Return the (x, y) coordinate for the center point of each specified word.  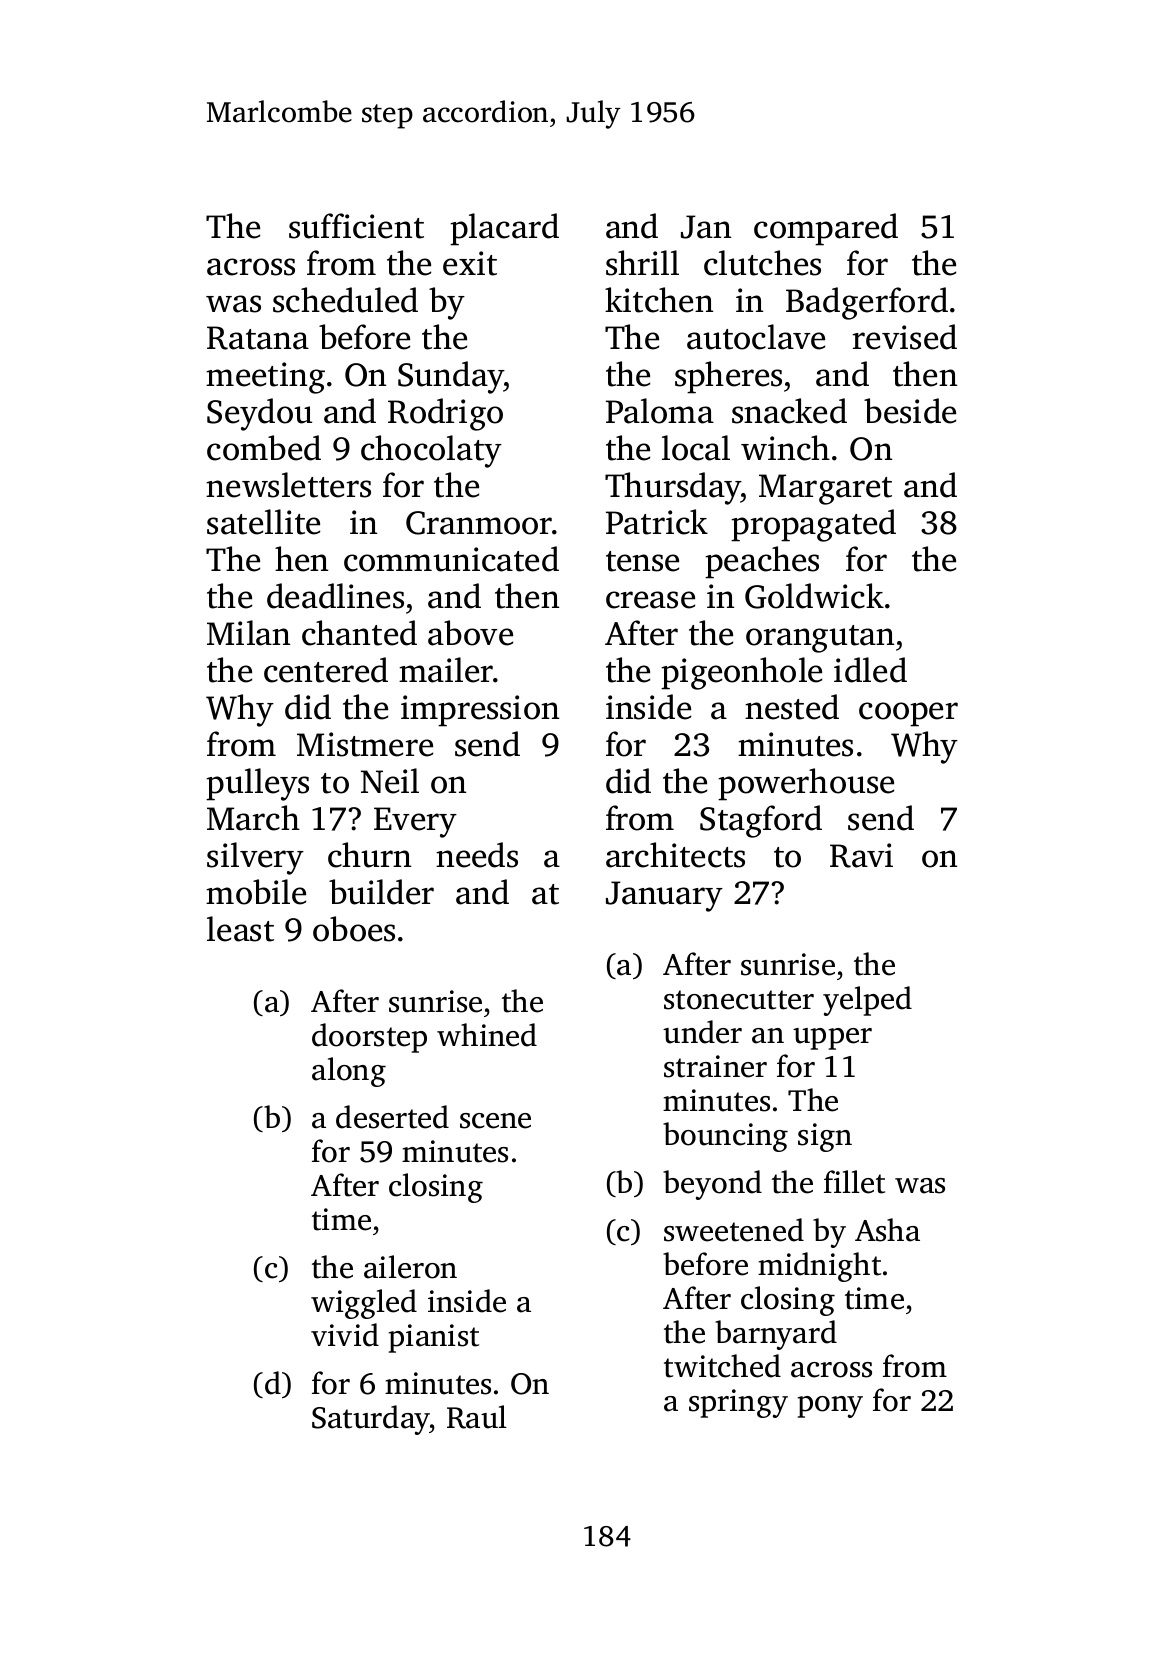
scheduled (345, 300)
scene (495, 1121)
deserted (392, 1117)
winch (785, 448)
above (470, 633)
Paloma (660, 411)
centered (326, 670)
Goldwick (814, 596)
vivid (345, 1335)
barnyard (776, 1335)
